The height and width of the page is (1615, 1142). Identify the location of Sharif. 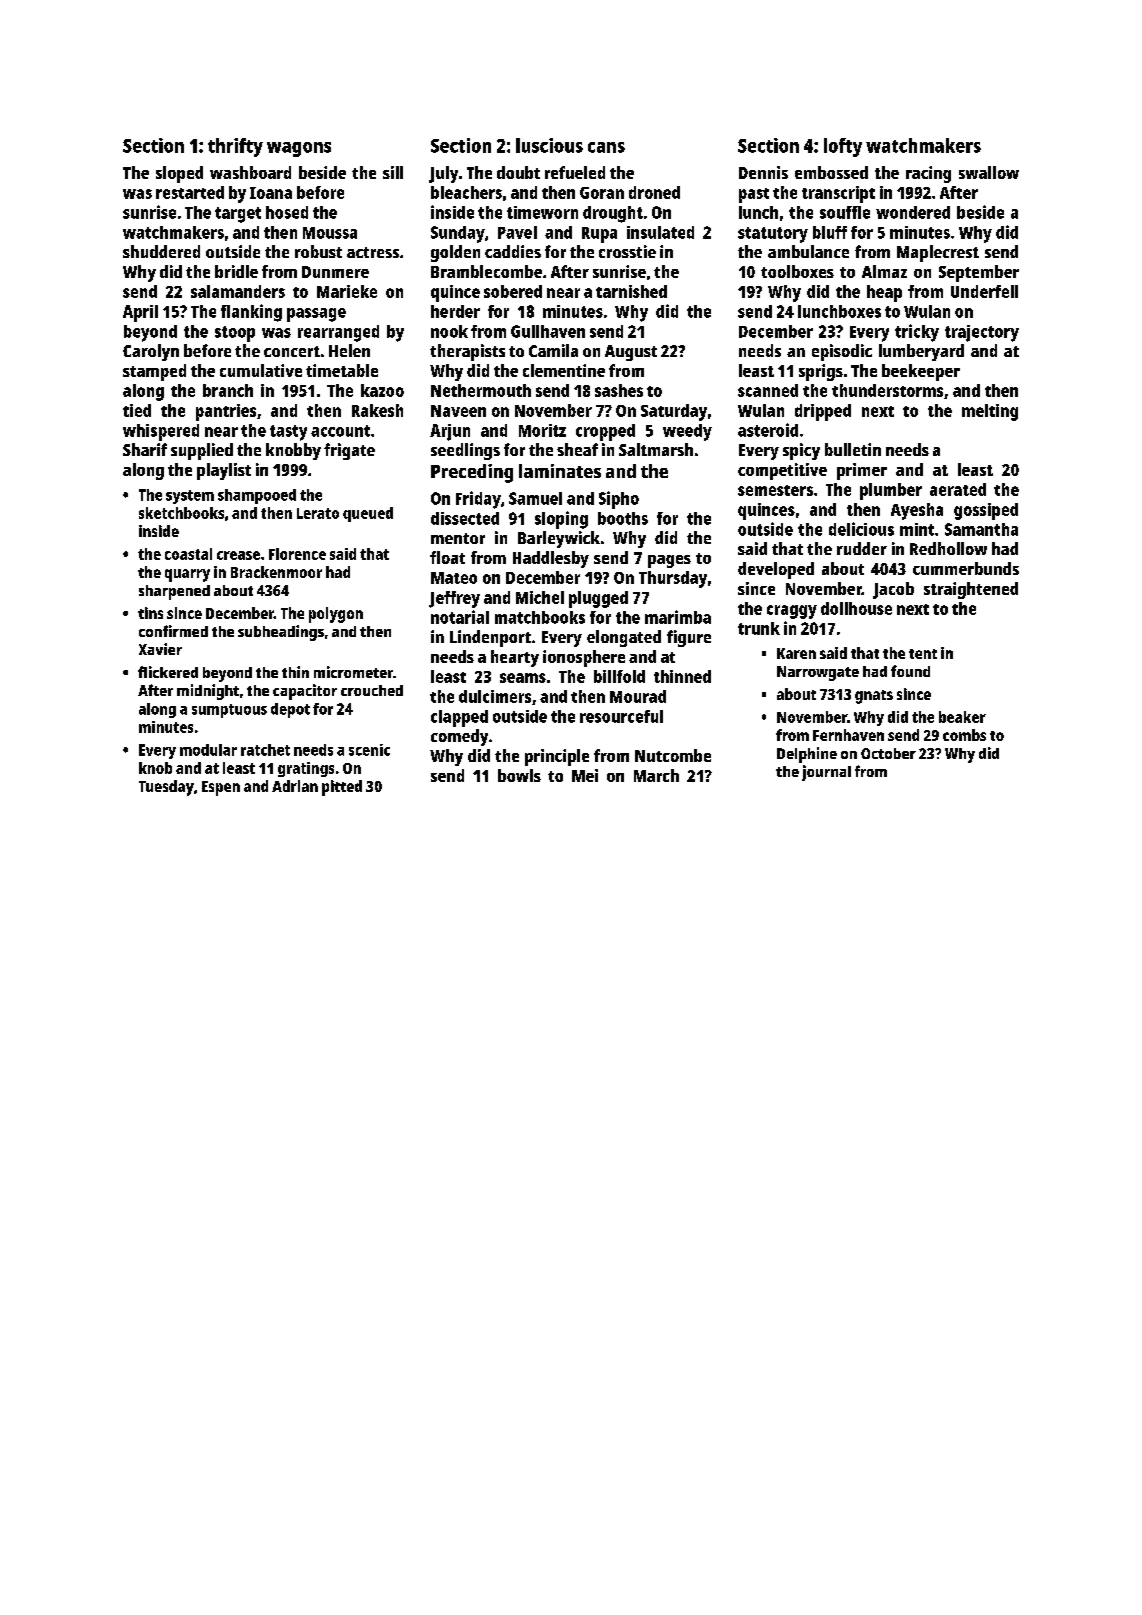
(145, 449).
